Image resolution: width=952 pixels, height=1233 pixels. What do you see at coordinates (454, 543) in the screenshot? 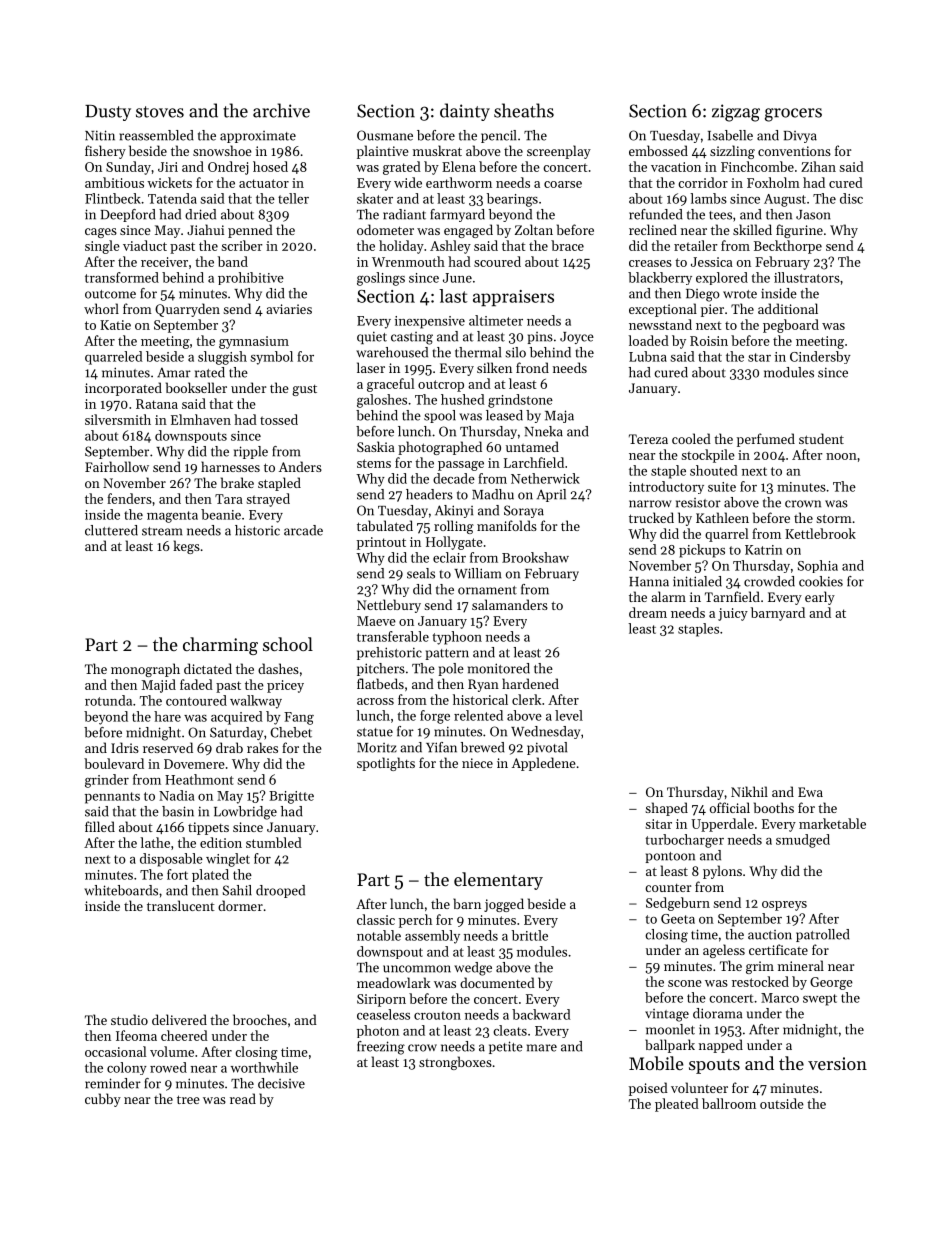
I see `Hollygate` at bounding box center [454, 543].
